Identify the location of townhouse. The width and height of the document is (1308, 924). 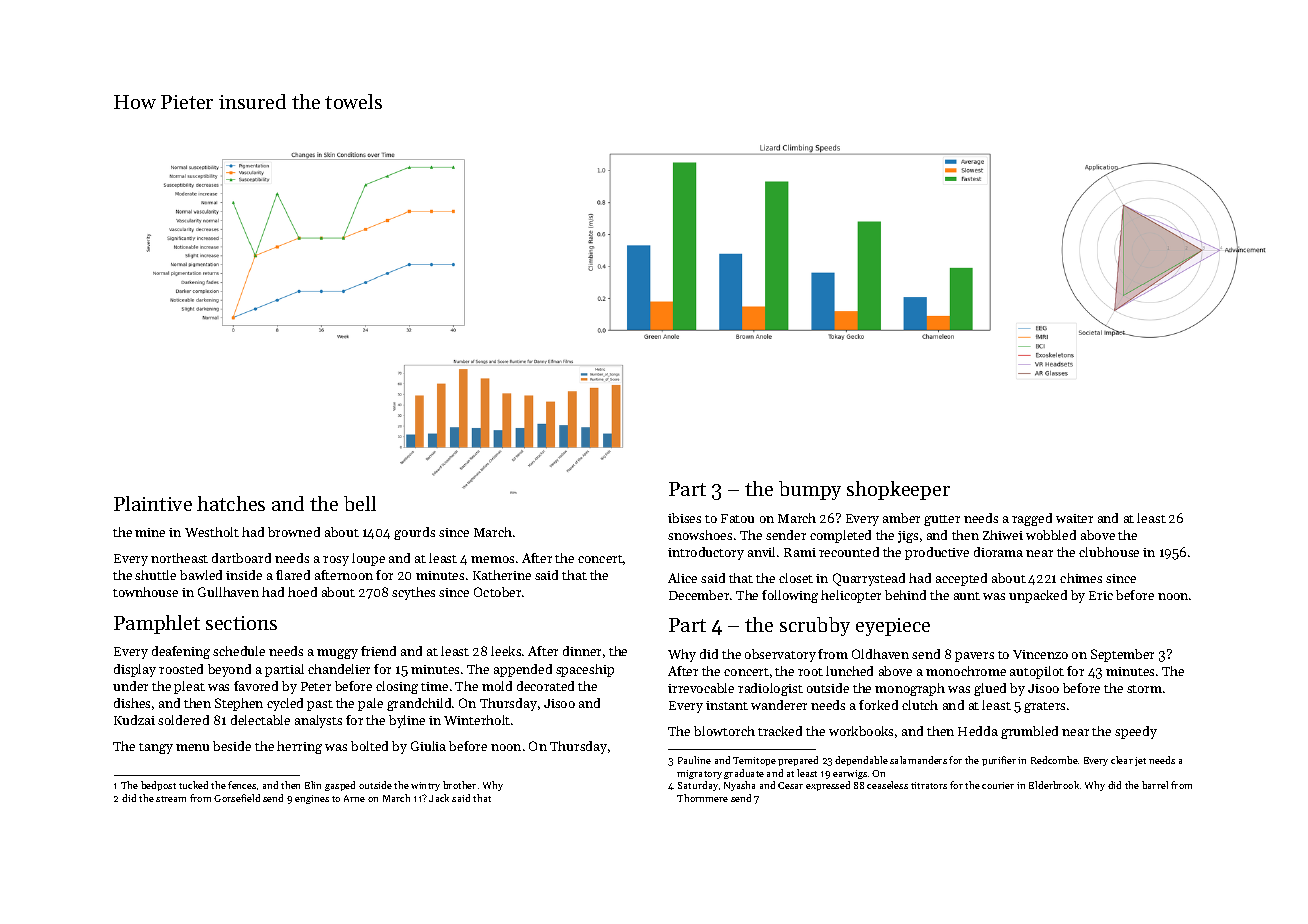
(145, 592).
